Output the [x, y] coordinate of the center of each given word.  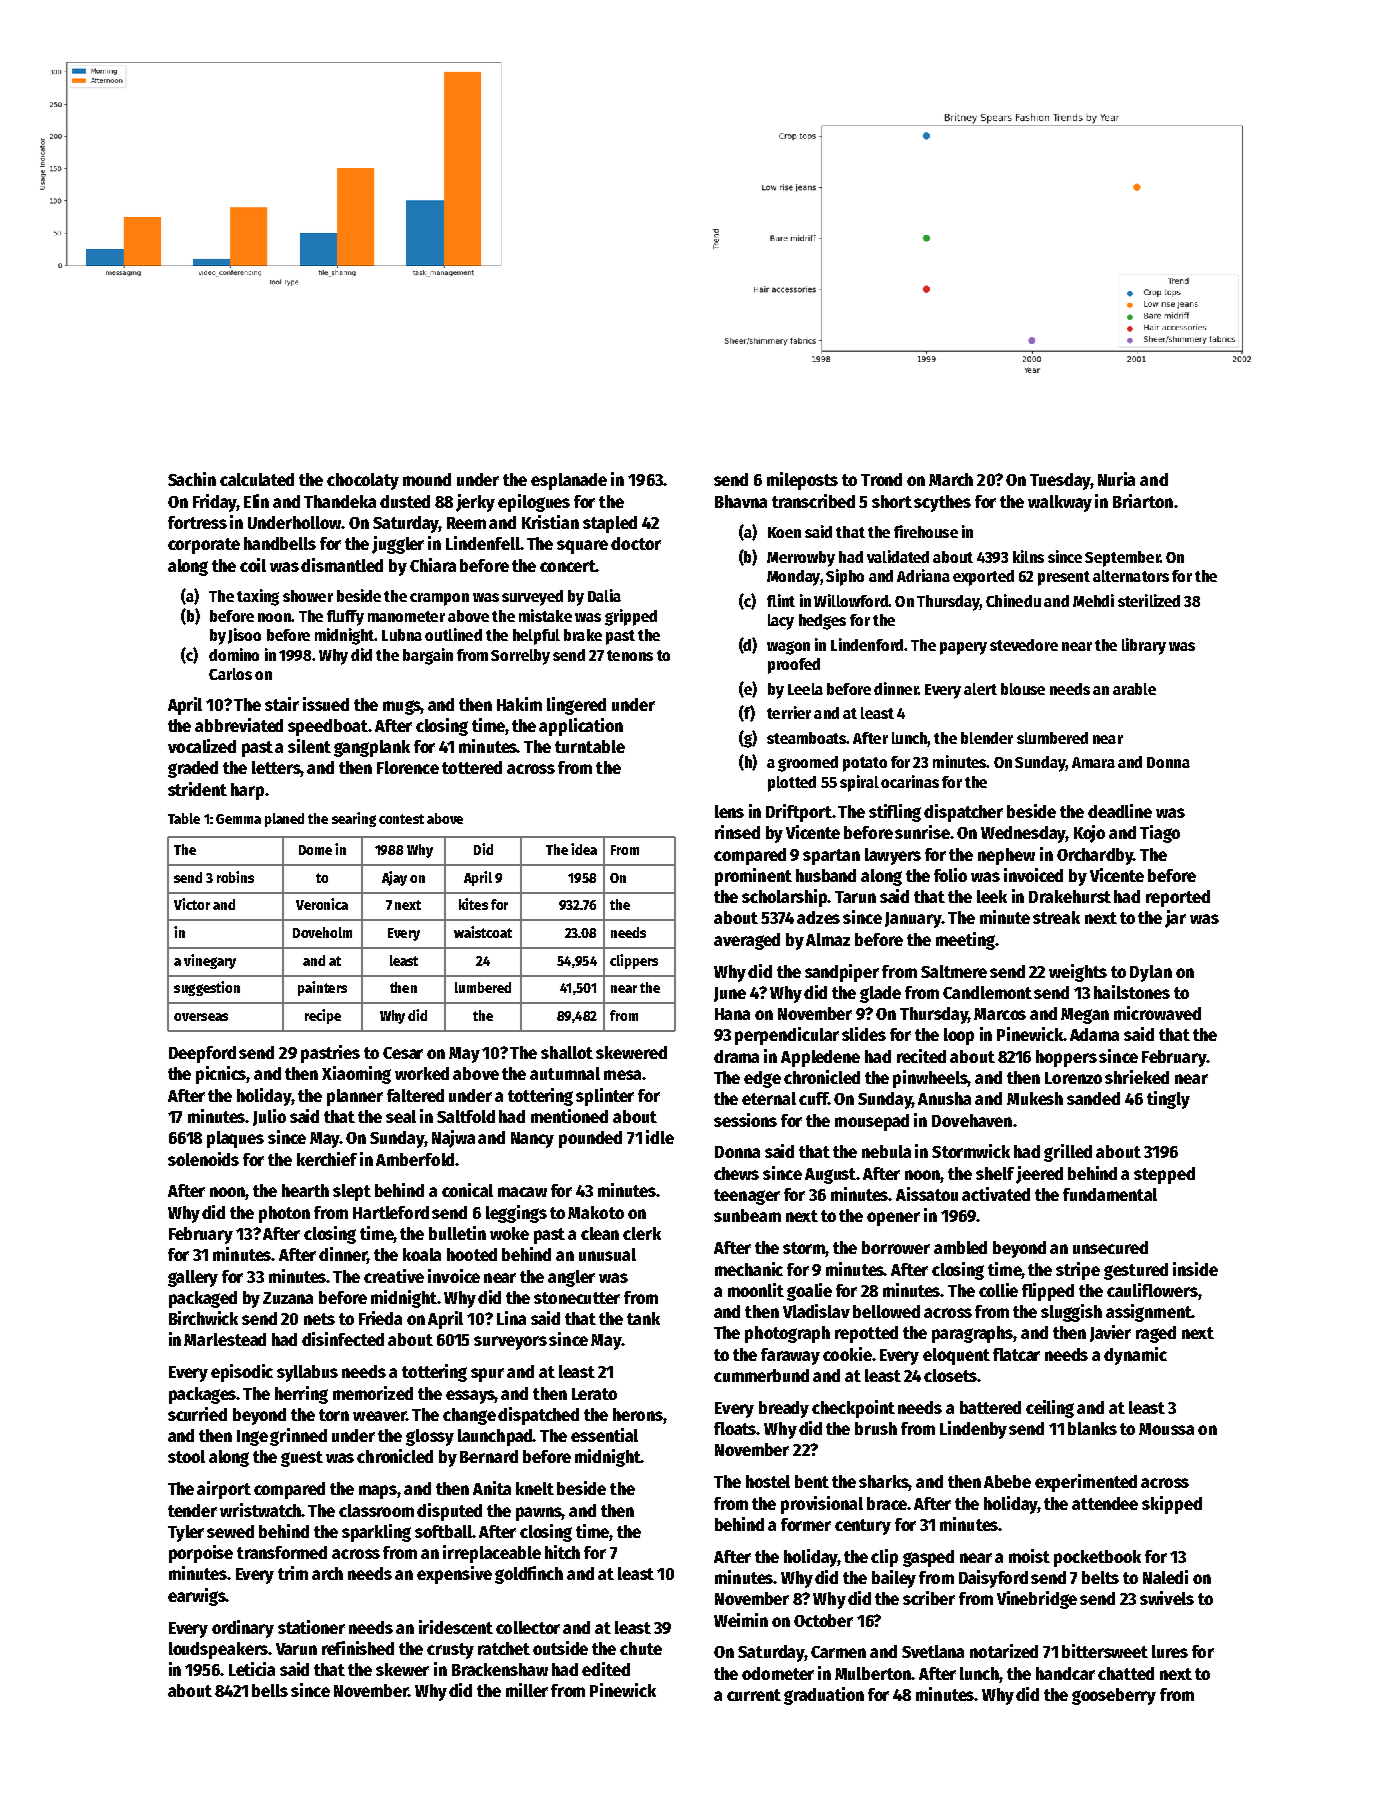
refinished [358, 1648]
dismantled [342, 565]
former [806, 1524]
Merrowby [801, 559]
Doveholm [322, 932]
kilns [1028, 556]
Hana [732, 1014]
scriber [929, 1598]
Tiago [1160, 834]
